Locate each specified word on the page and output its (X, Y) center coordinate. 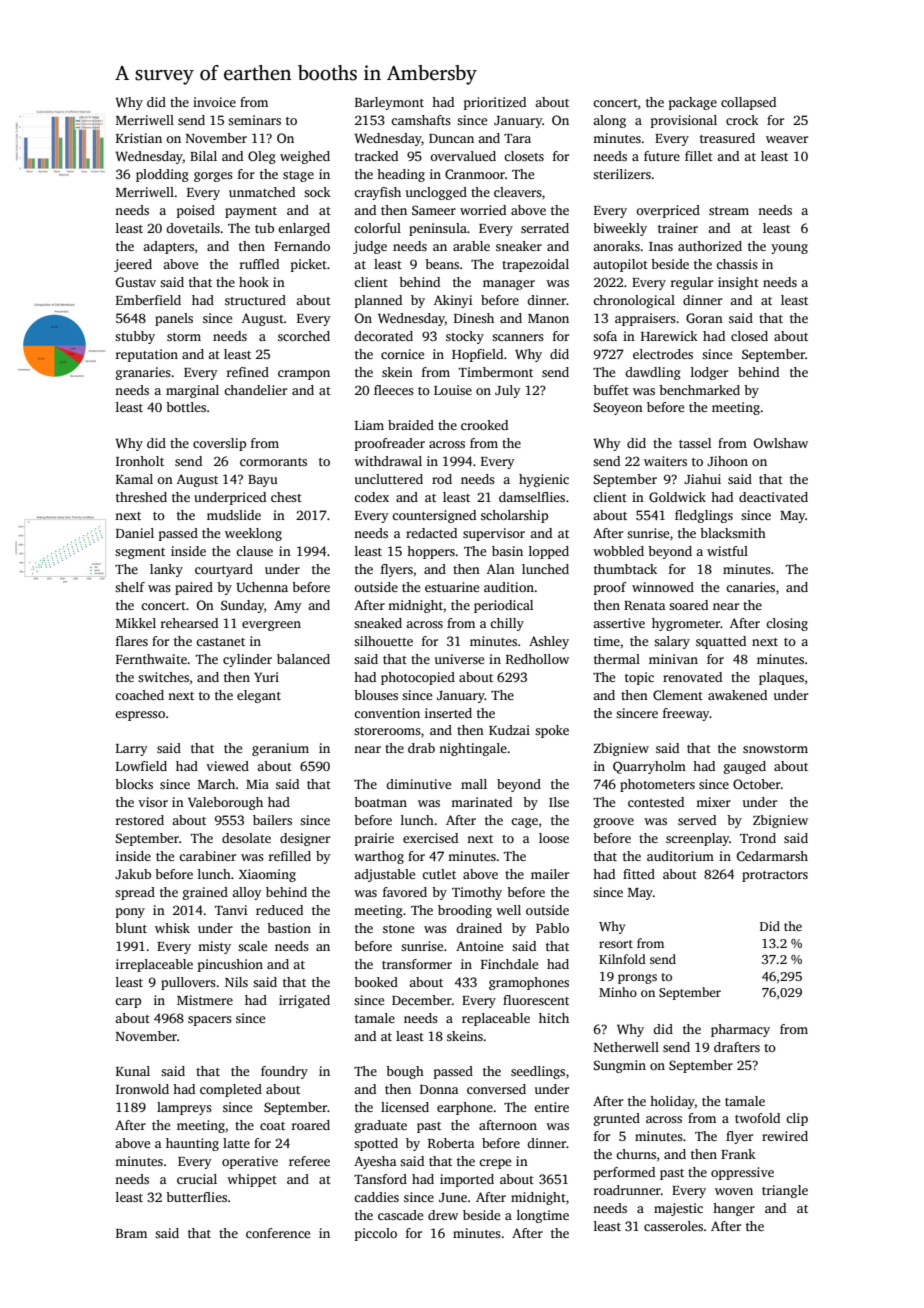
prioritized (495, 103)
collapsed (748, 103)
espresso (140, 716)
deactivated (773, 497)
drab (421, 748)
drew (443, 1215)
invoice (214, 102)
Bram (131, 1233)
